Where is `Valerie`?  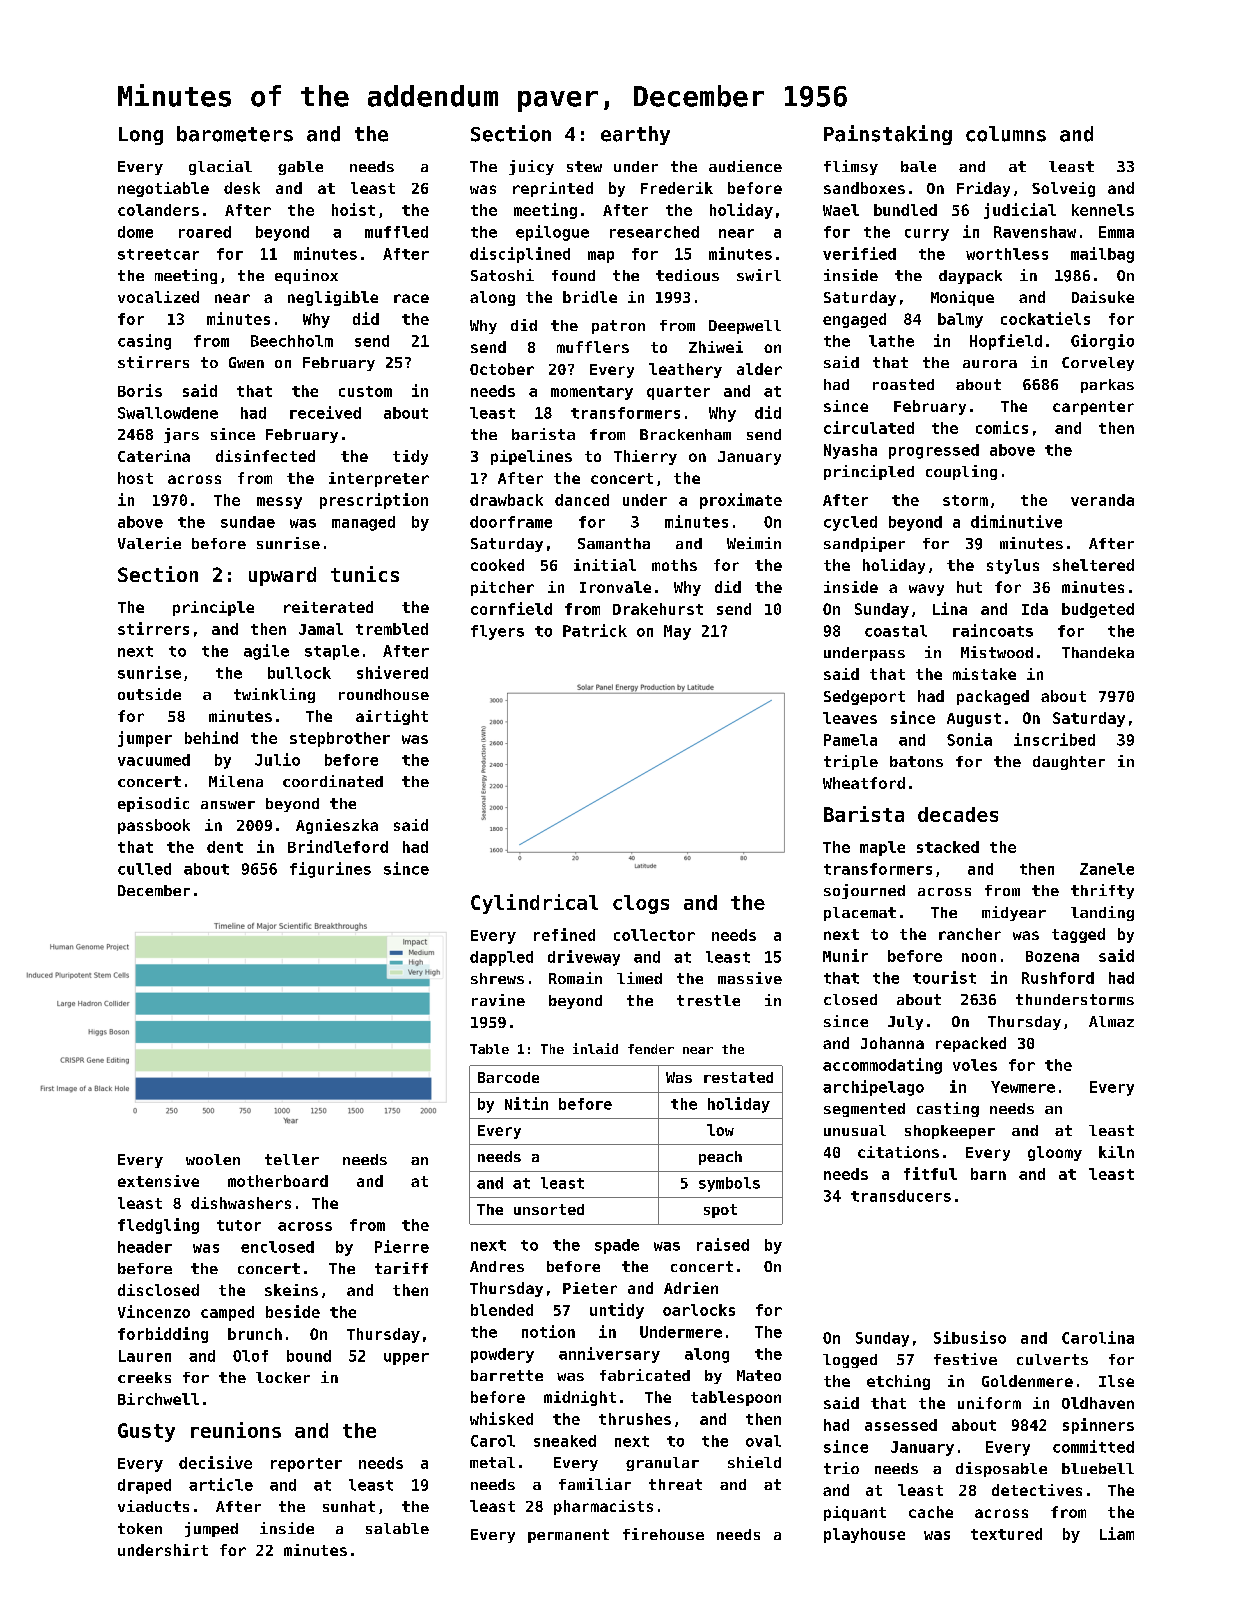 Valerie is located at coordinates (149, 543).
